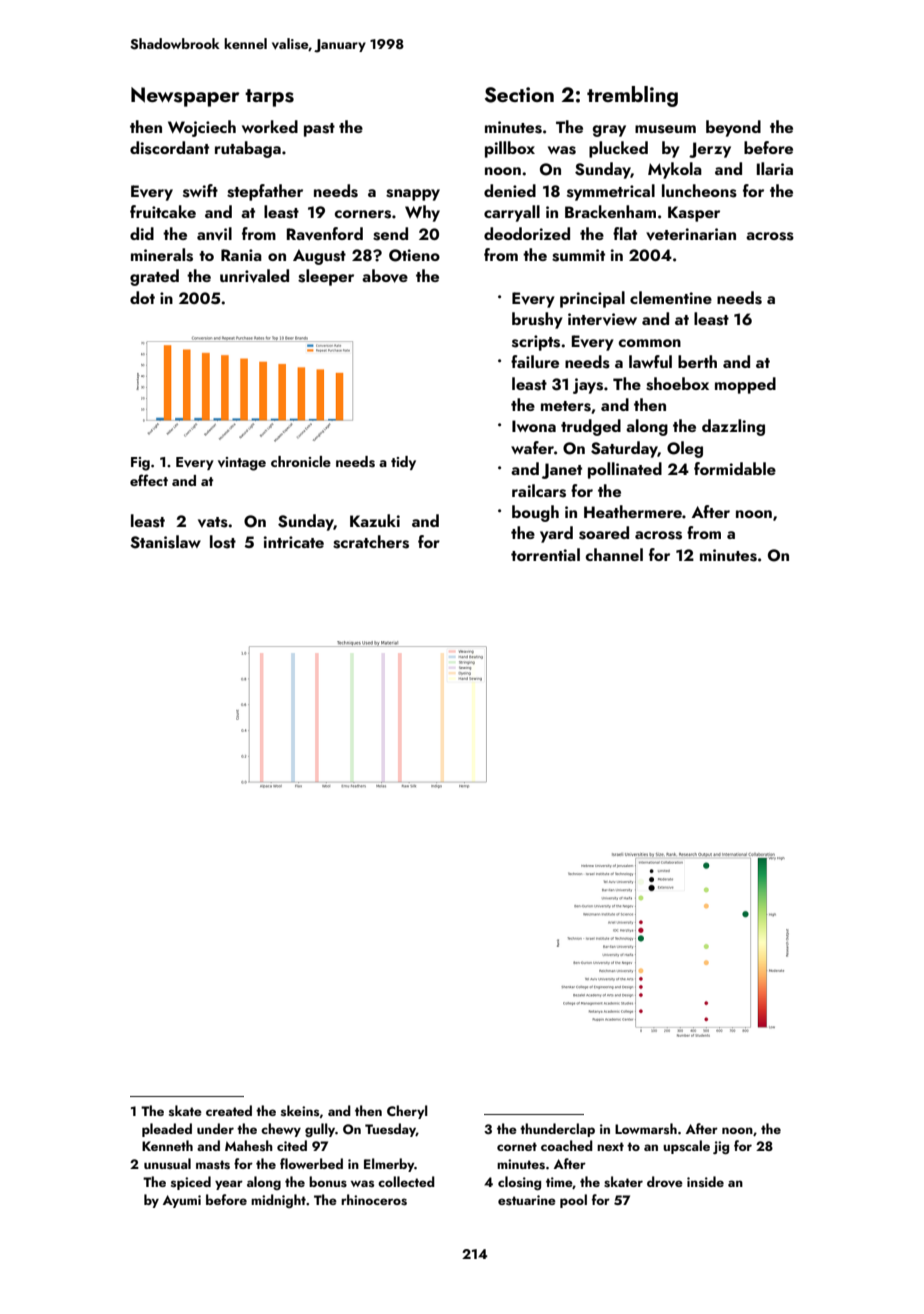 Image resolution: width=924 pixels, height=1314 pixels. Describe the element at coordinates (632, 96) in the page. I see `trembling` at that location.
